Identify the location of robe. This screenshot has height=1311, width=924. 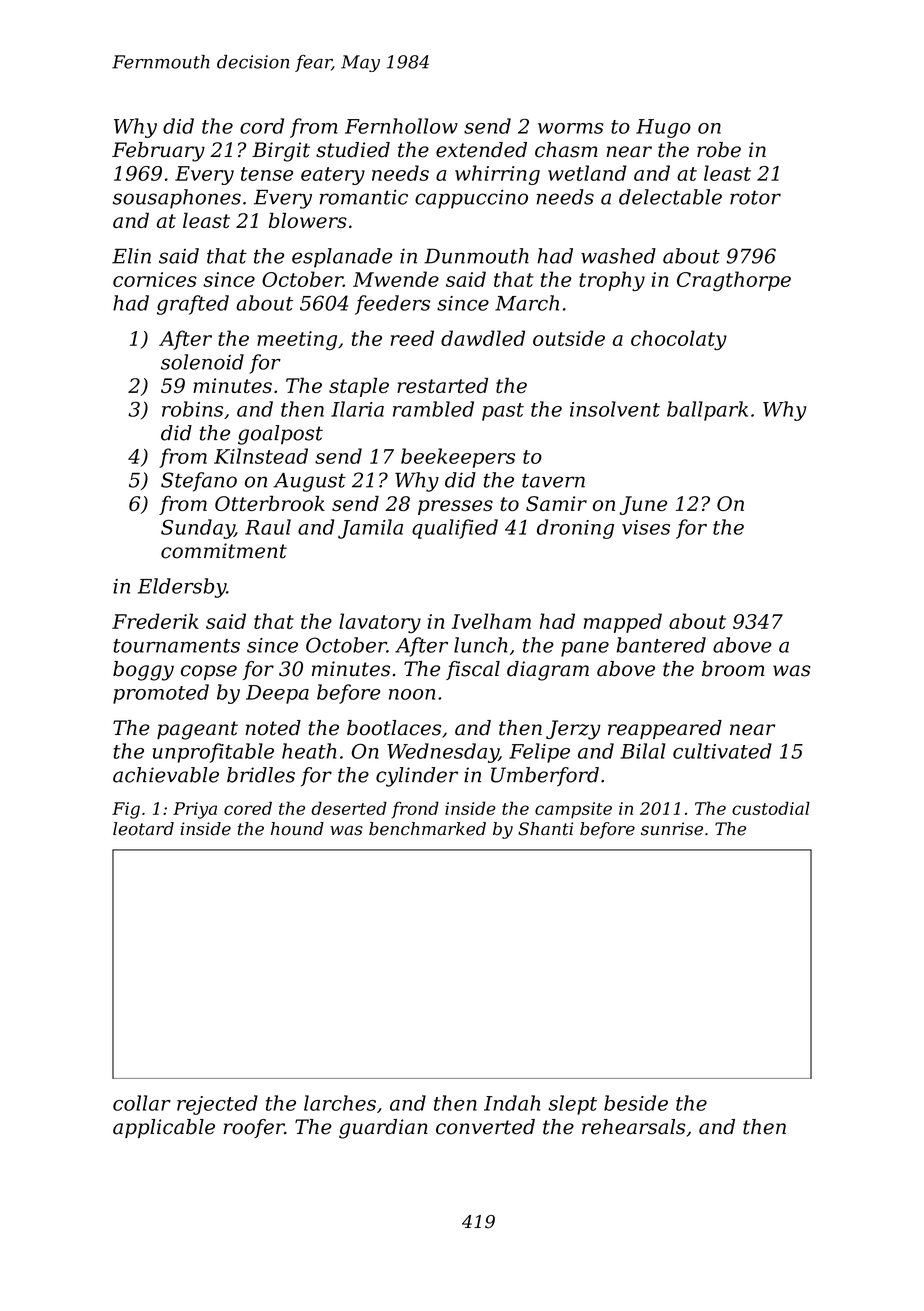
(719, 150).
